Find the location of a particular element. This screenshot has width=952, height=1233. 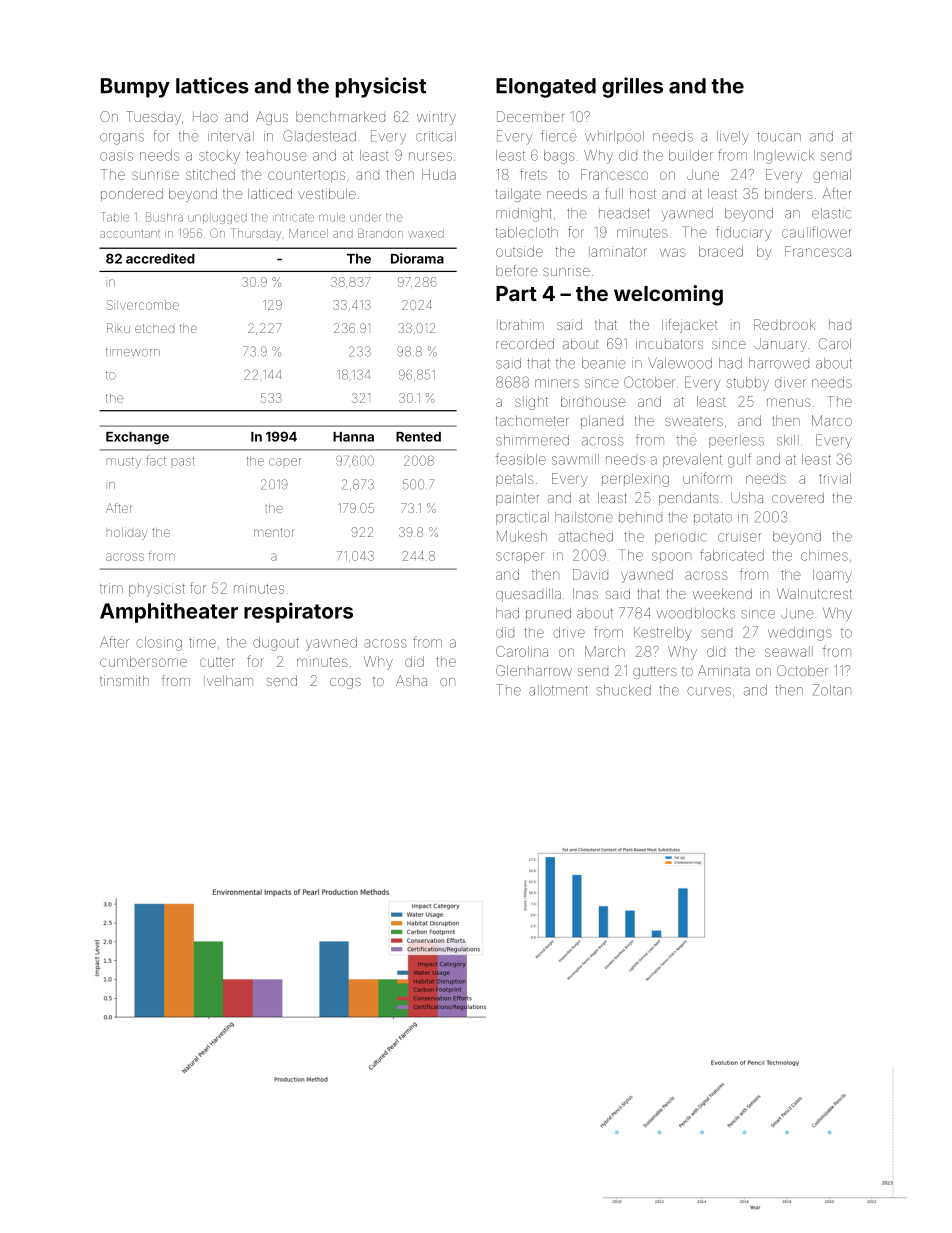

tachometer is located at coordinates (532, 420).
